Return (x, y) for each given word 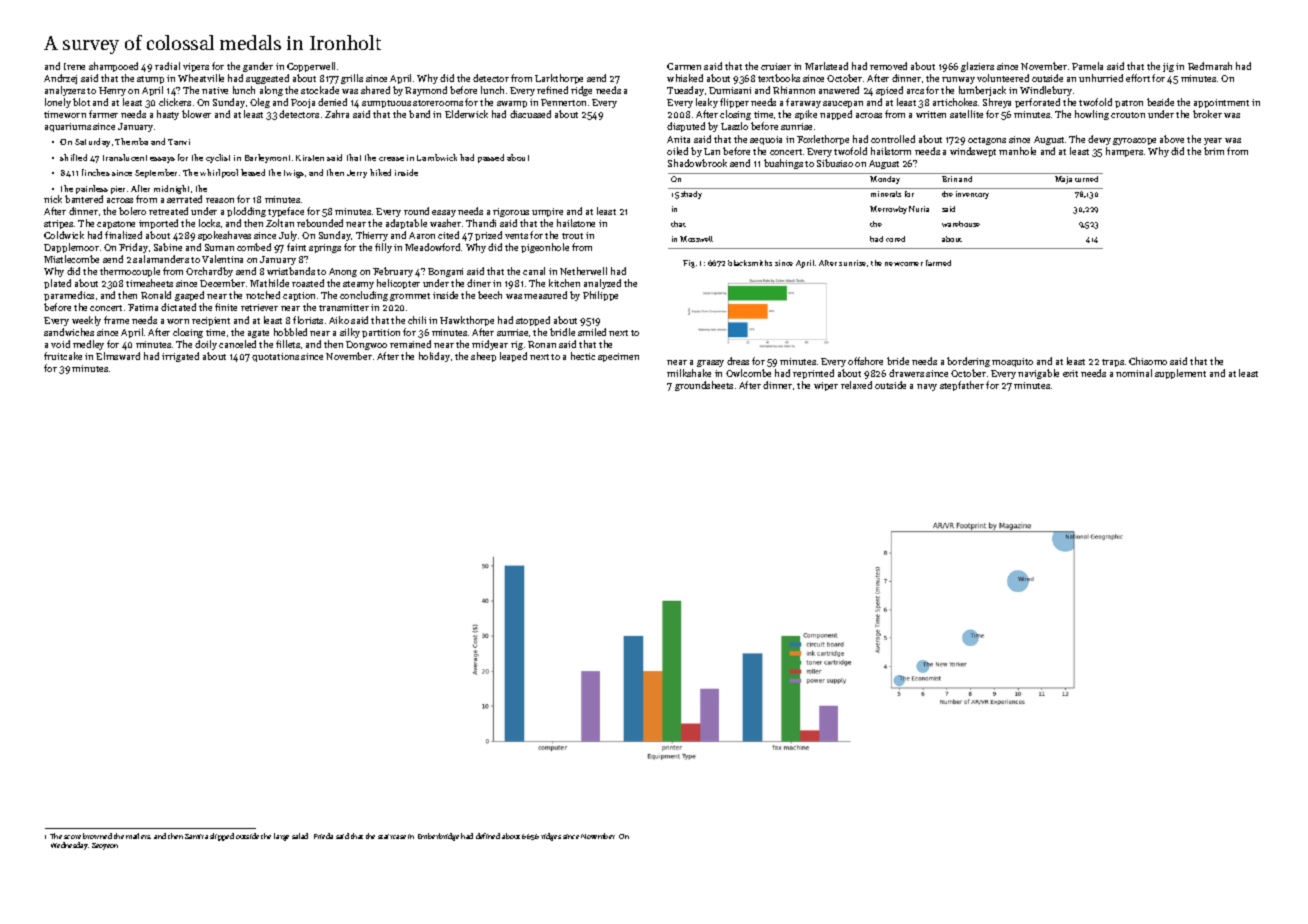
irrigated (180, 357)
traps (1113, 363)
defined (488, 836)
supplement (1180, 374)
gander (258, 67)
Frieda (323, 836)
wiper (826, 386)
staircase (392, 836)
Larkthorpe (559, 79)
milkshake (689, 373)
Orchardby (209, 272)
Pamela (1087, 66)
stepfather (962, 386)
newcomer (904, 264)
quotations (275, 357)
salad (300, 836)
